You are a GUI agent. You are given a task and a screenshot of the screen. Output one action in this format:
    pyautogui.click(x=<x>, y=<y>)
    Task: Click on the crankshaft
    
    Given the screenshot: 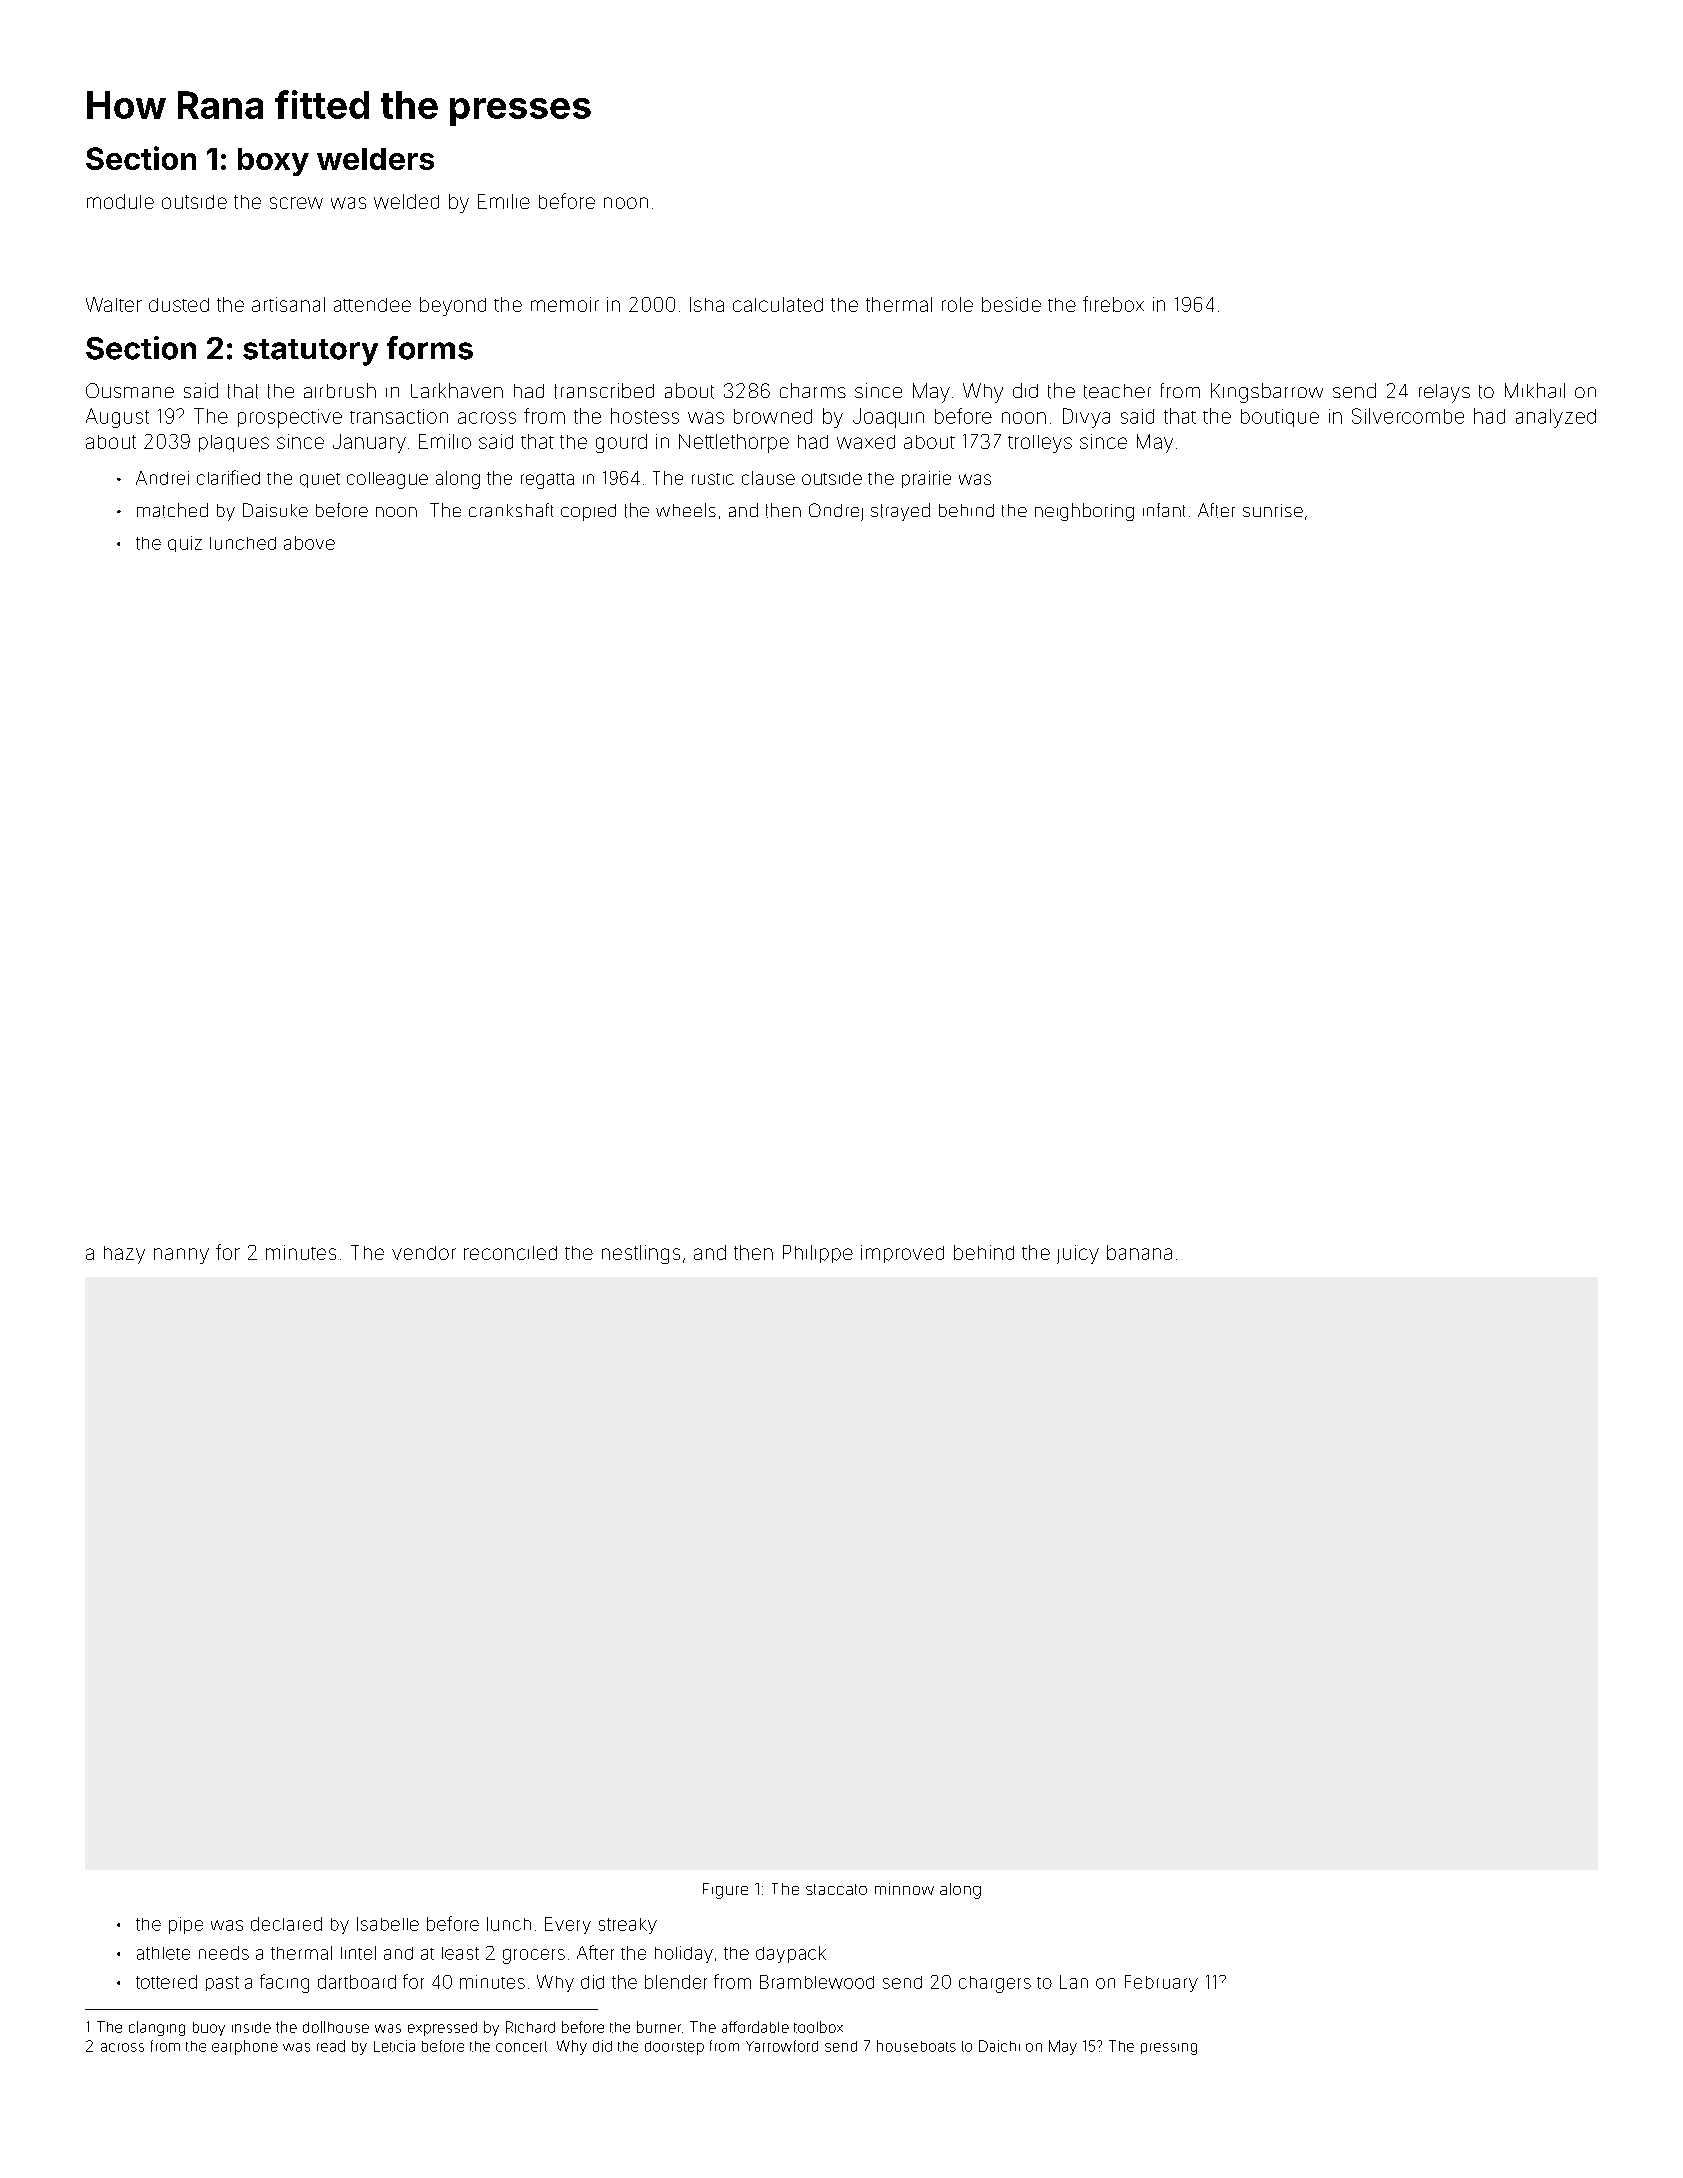 What is the action you would take?
    pyautogui.click(x=511, y=510)
